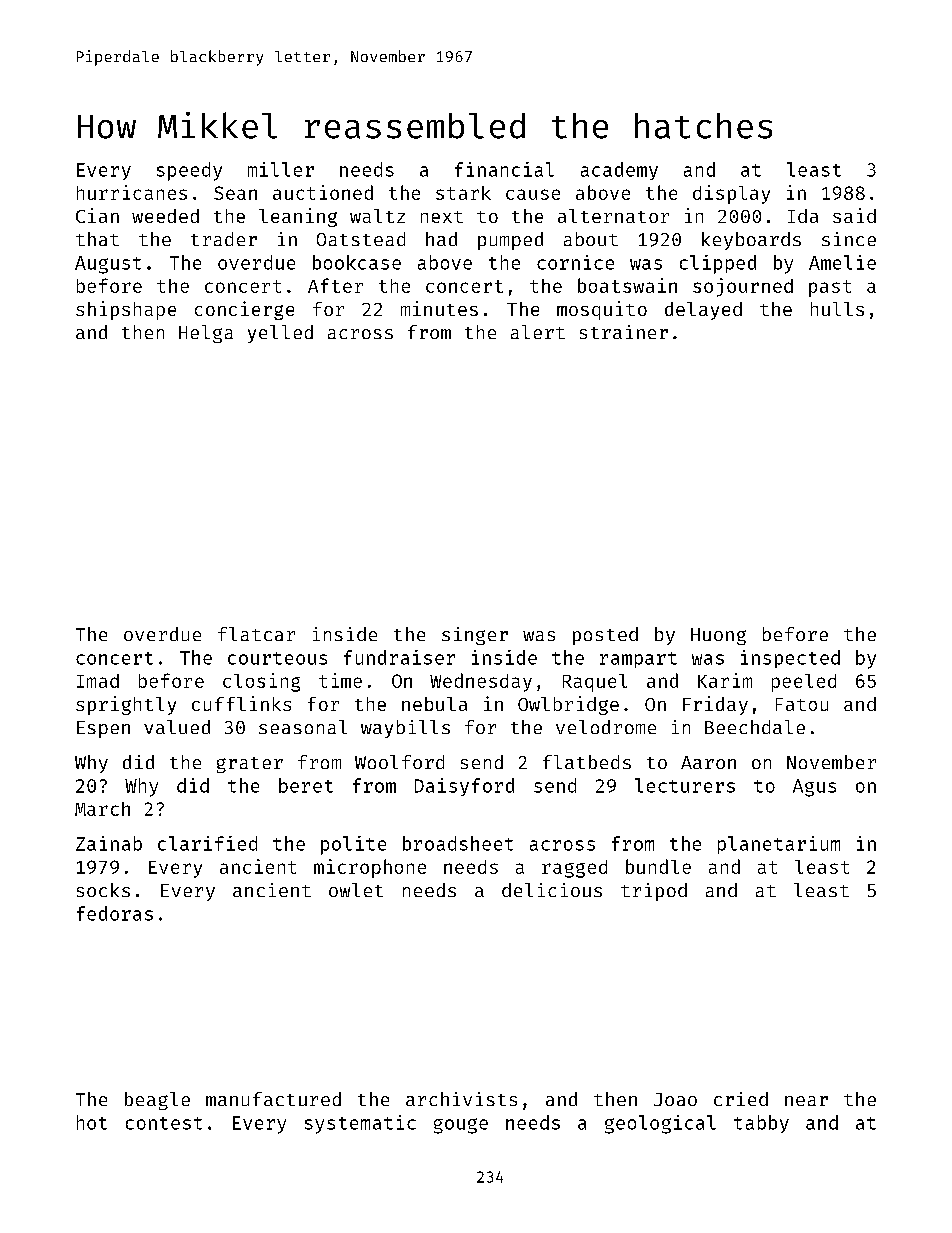  I want to click on archivists, so click(461, 1099).
